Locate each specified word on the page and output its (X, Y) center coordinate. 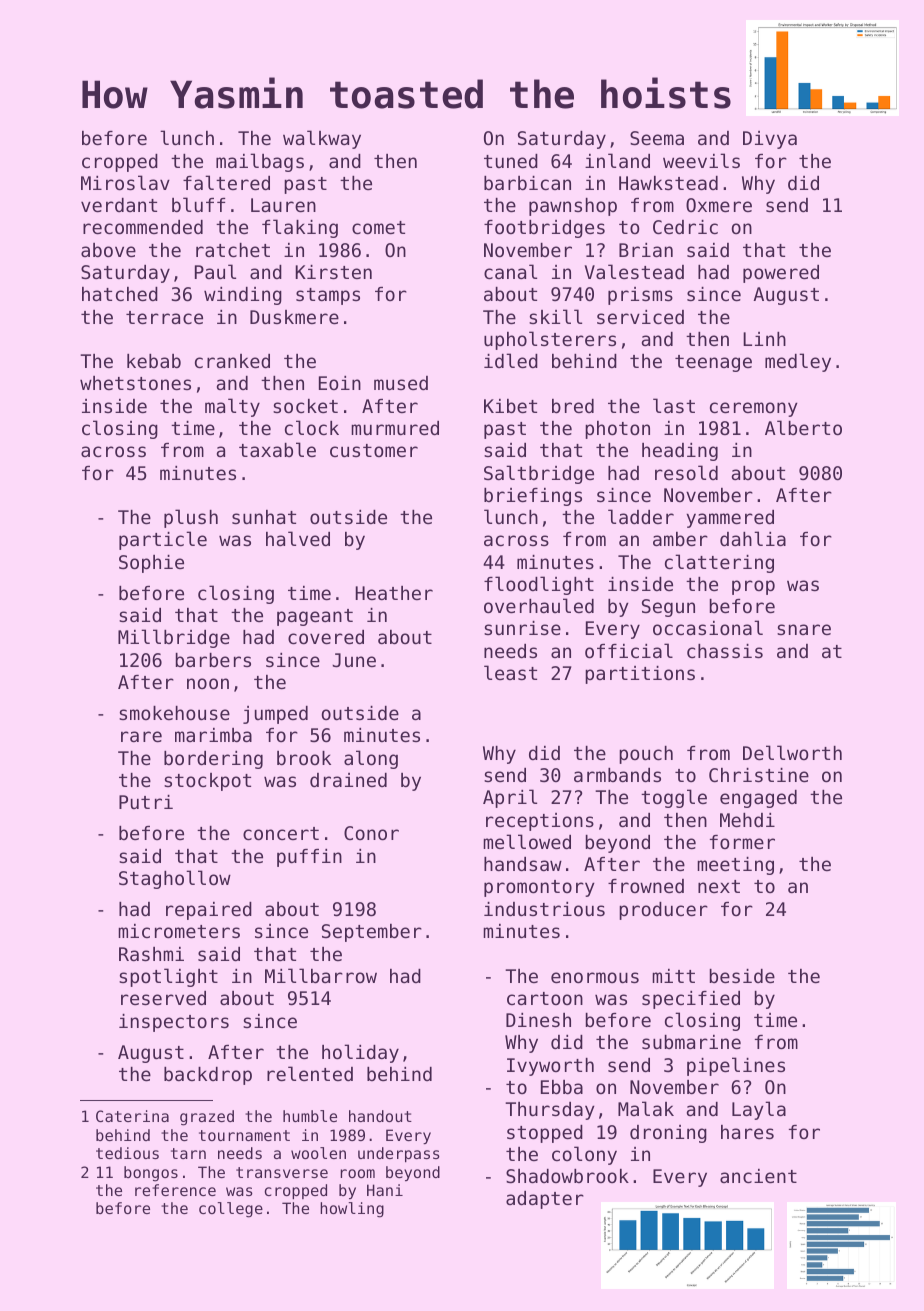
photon (617, 430)
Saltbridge (539, 474)
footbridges (544, 229)
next (719, 886)
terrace (164, 317)
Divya (770, 140)
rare (141, 736)
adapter (545, 1200)
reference (175, 1190)
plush (191, 518)
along (371, 759)
